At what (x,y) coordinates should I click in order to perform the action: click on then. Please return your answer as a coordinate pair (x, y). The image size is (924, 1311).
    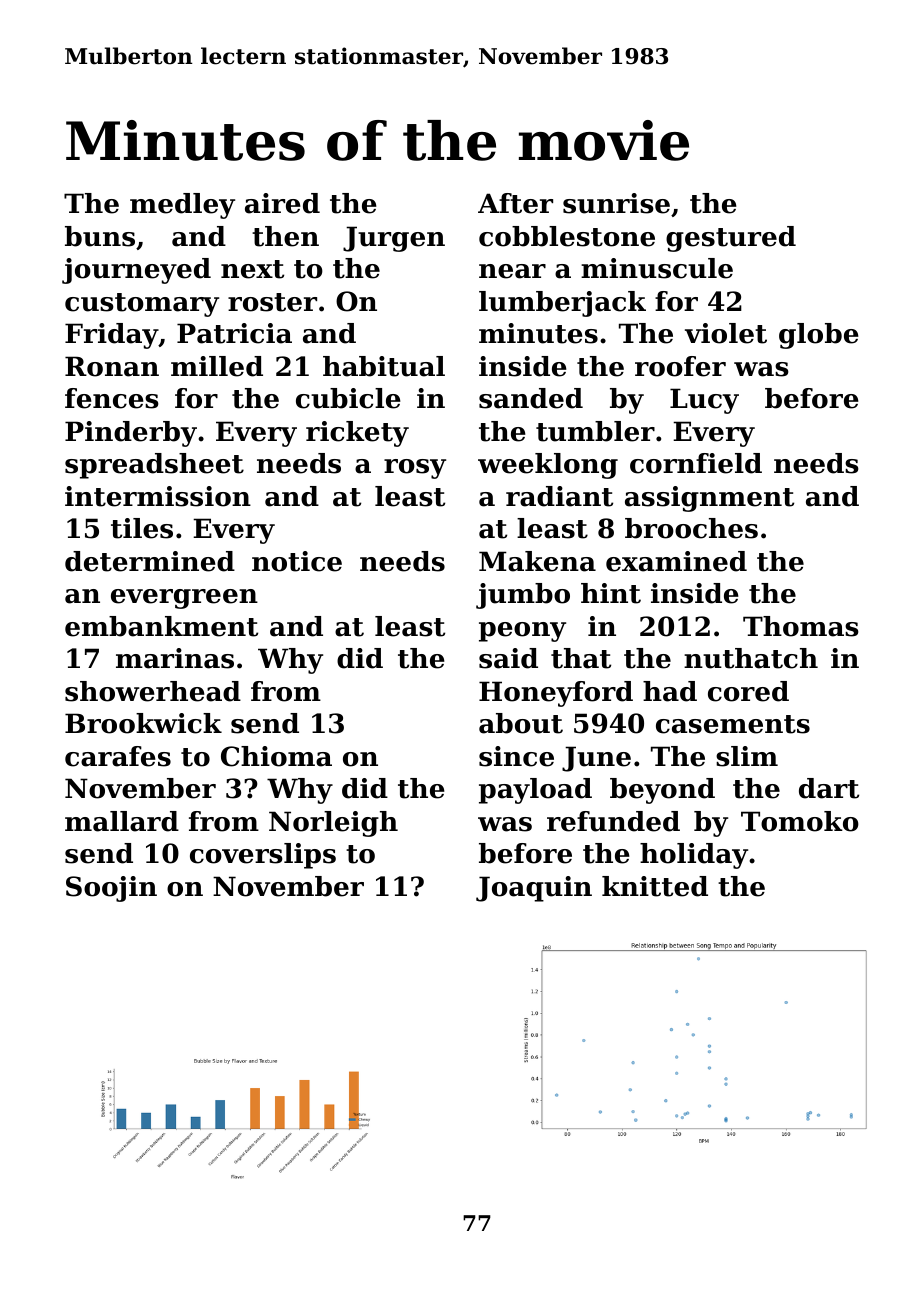
    Looking at the image, I should click on (285, 236).
